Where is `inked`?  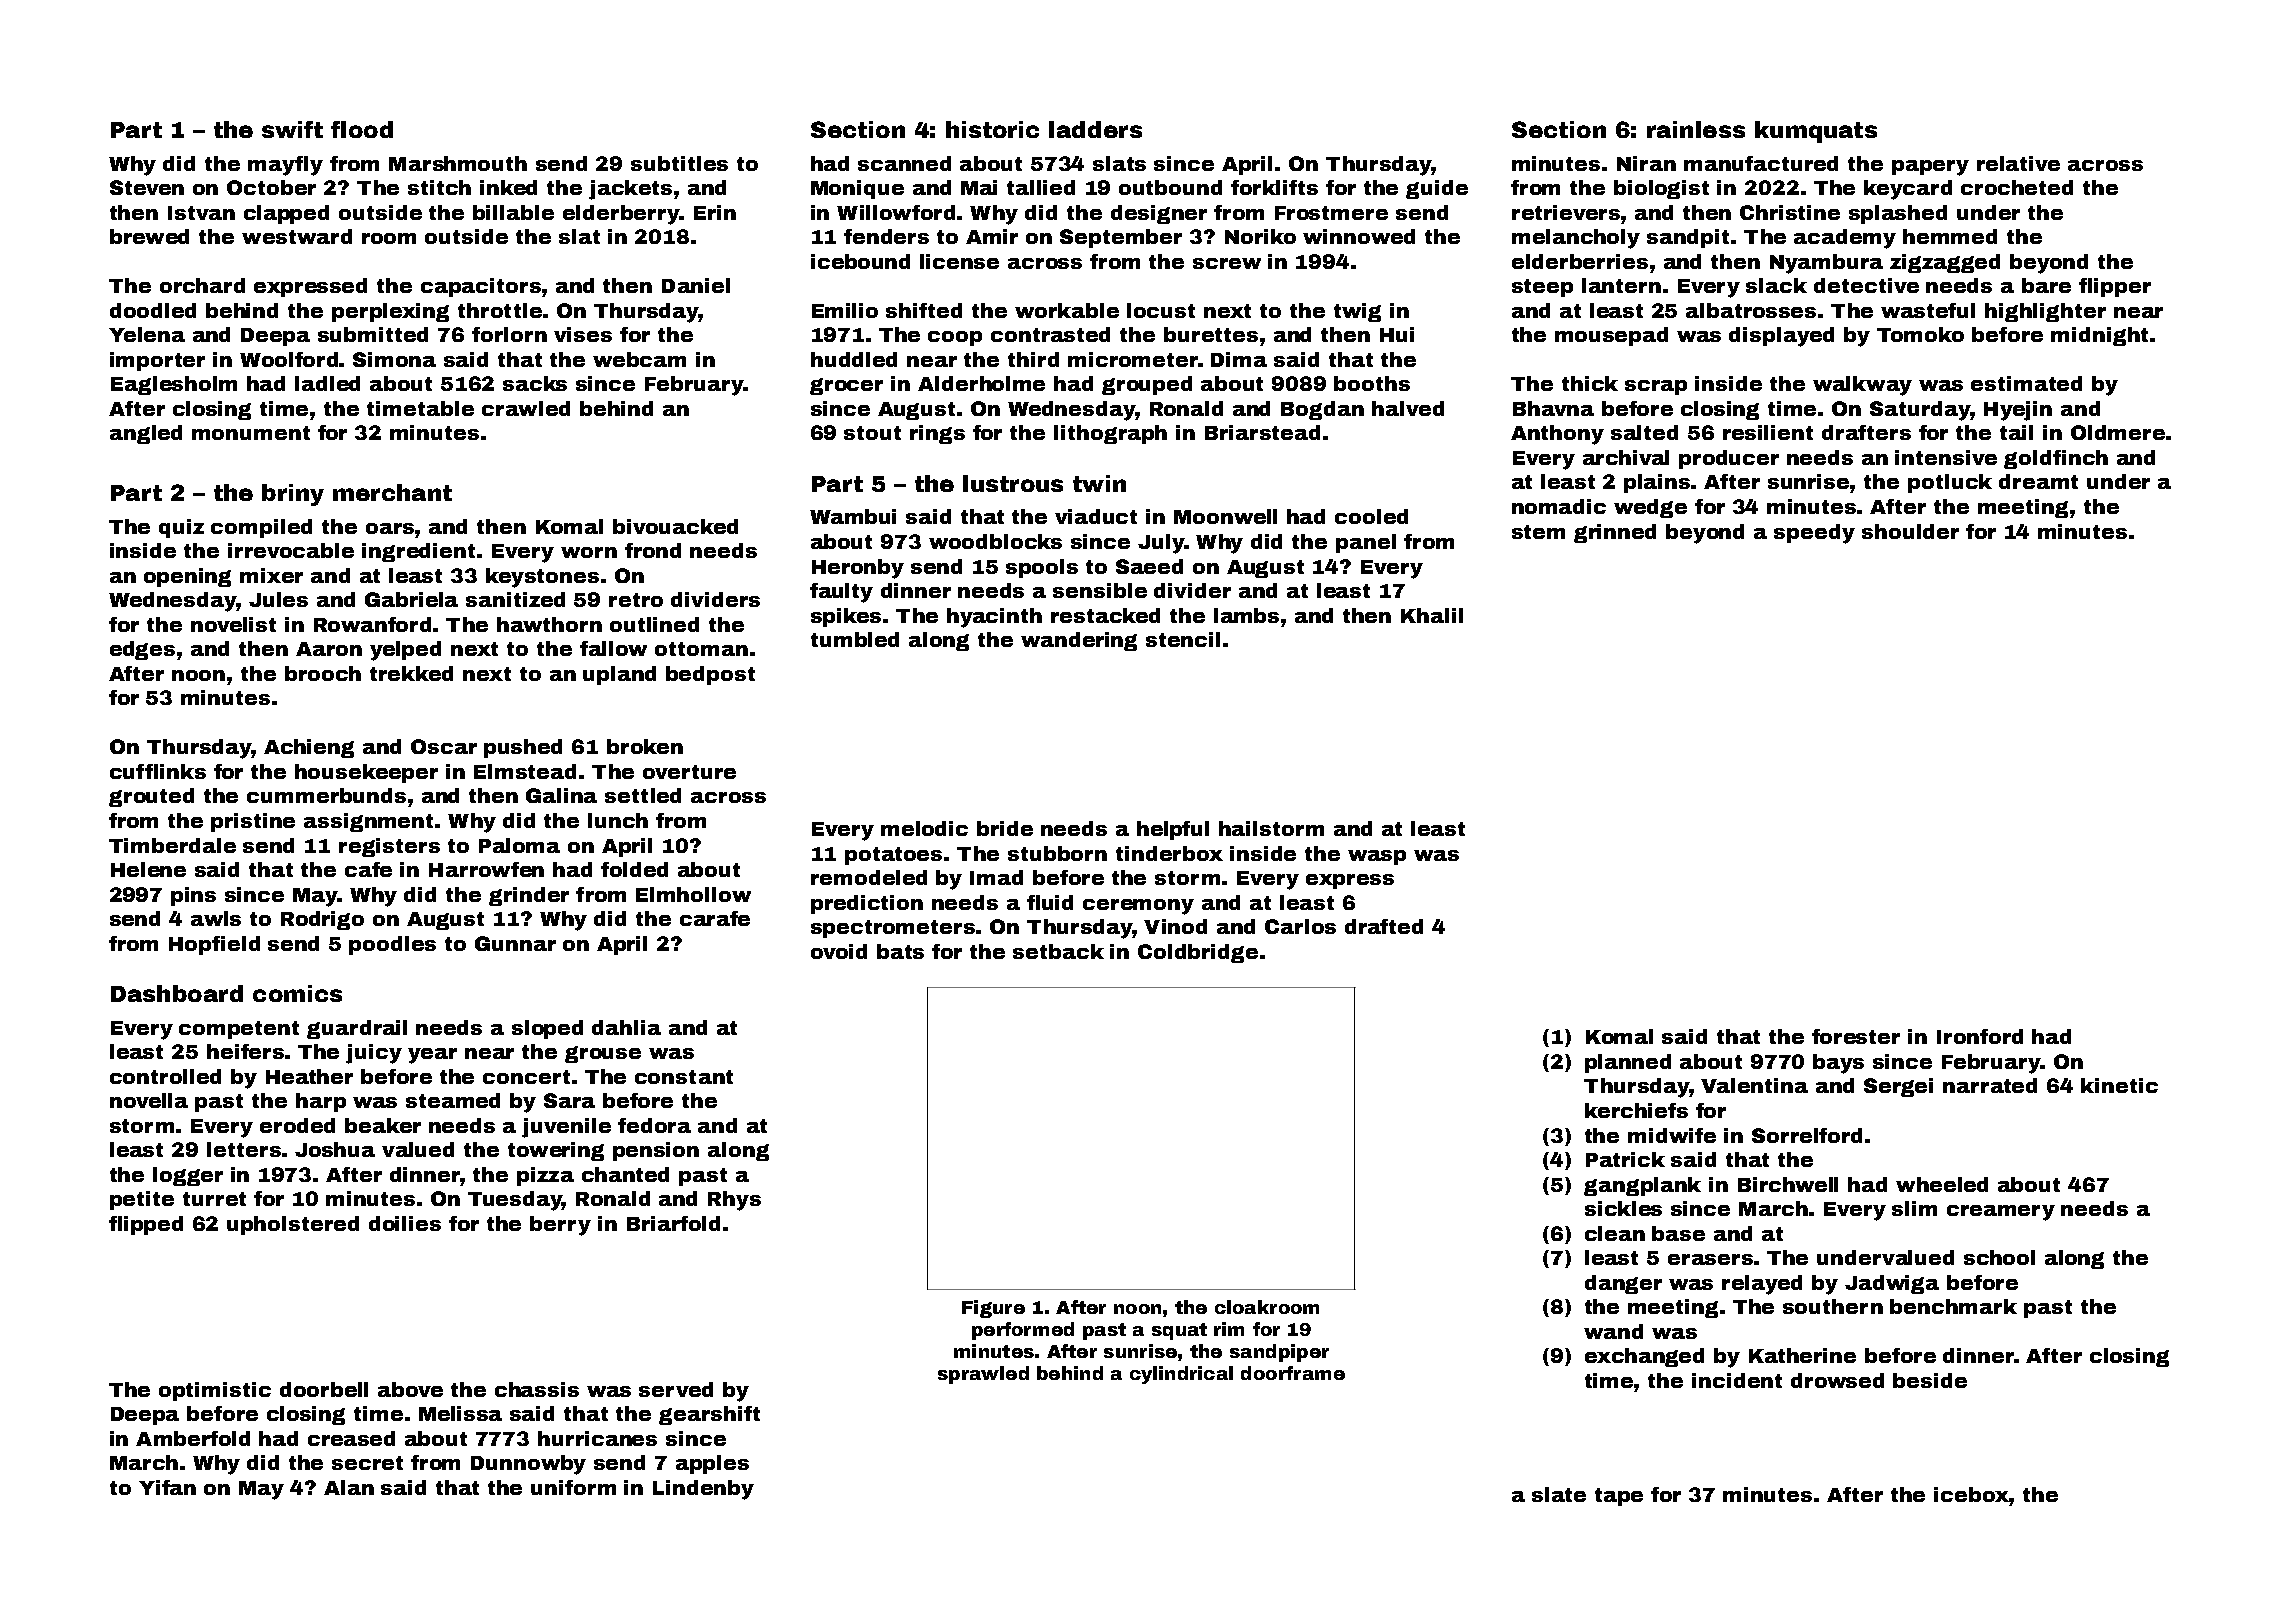
inked is located at coordinates (508, 187).
